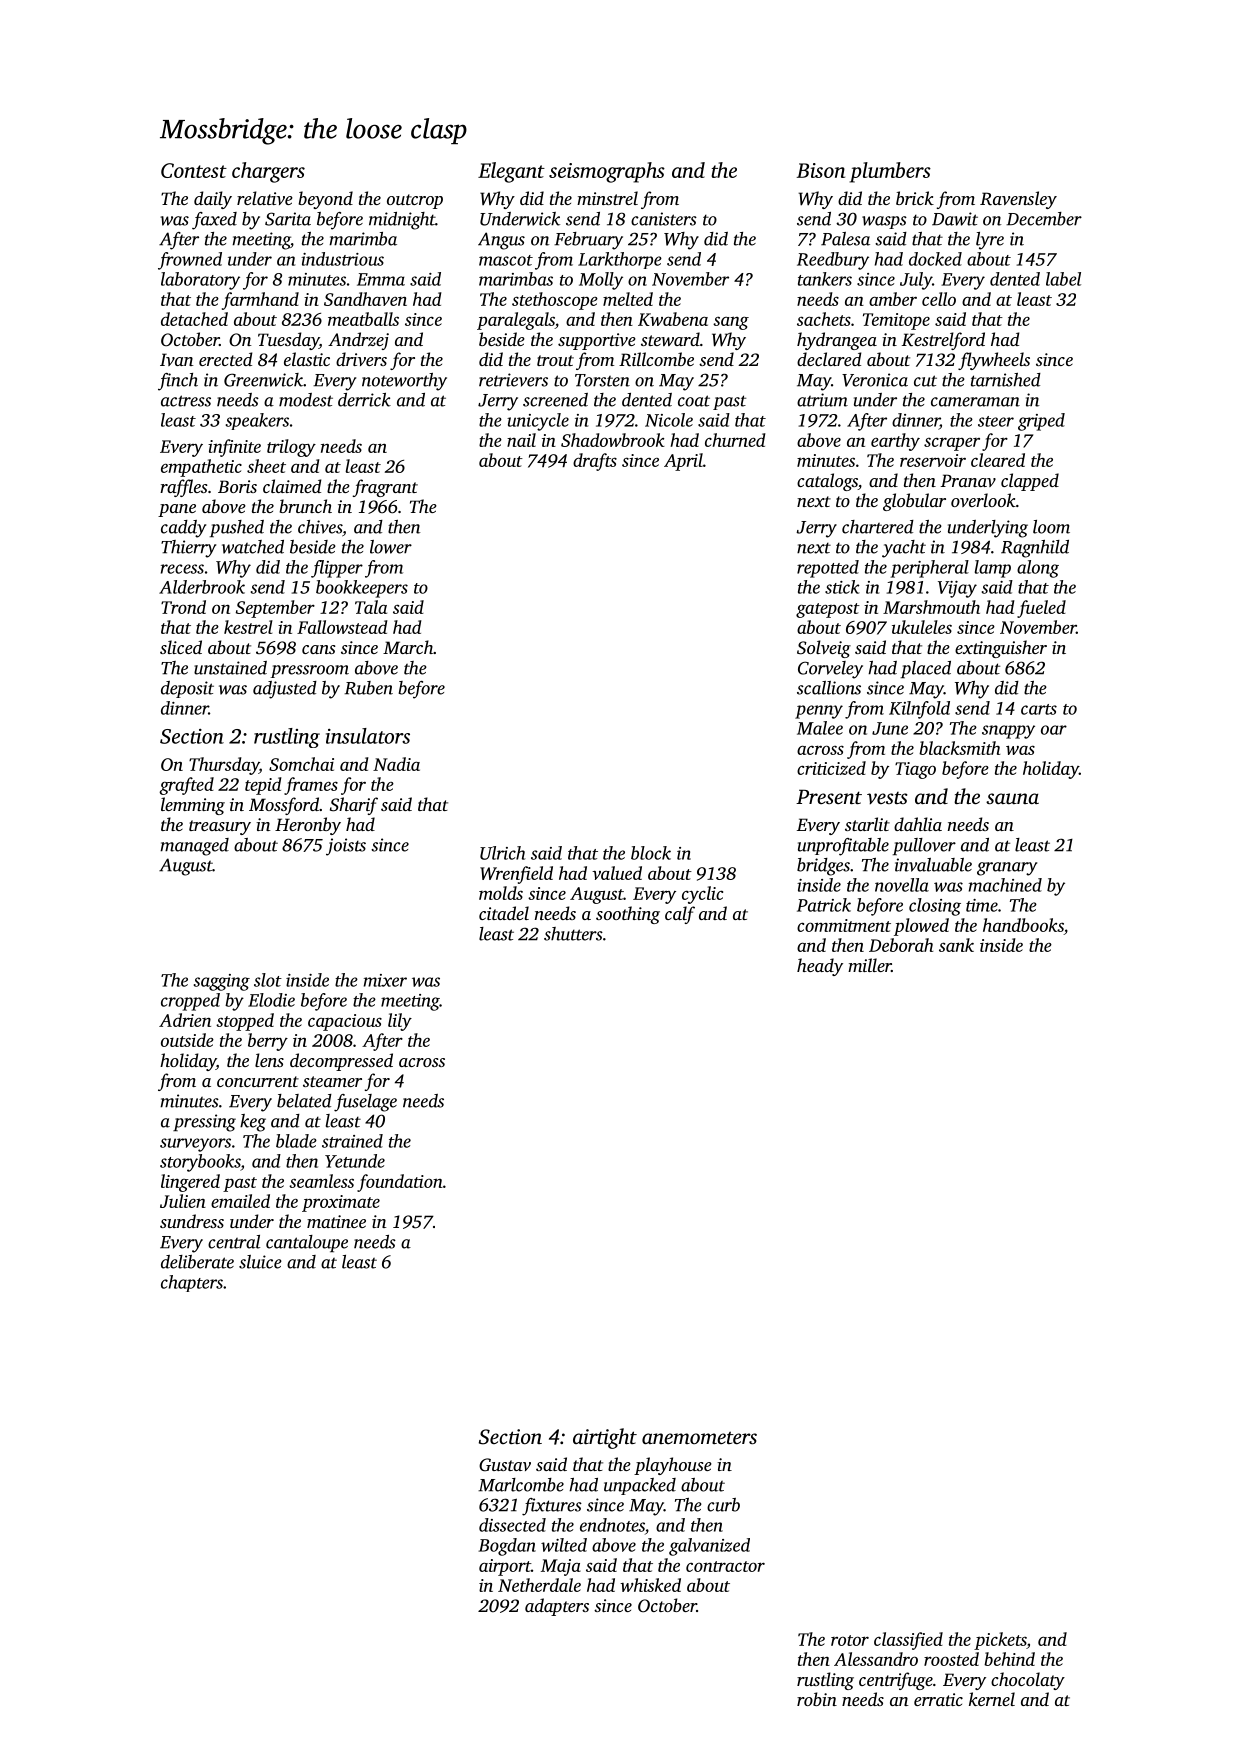 This screenshot has height=1761, width=1245. What do you see at coordinates (222, 982) in the screenshot?
I see `sagging` at bounding box center [222, 982].
